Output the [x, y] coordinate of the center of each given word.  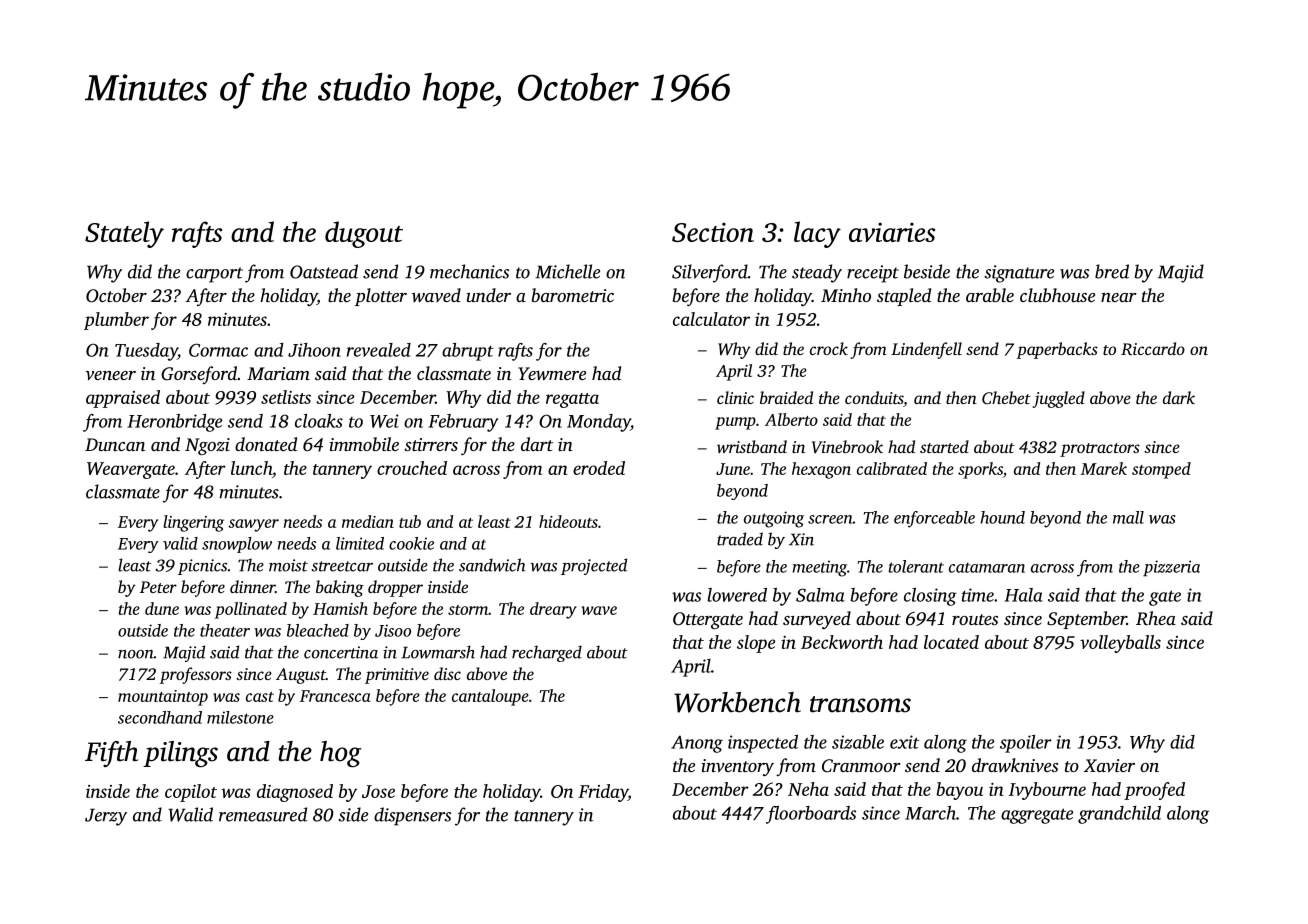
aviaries [892, 232]
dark [1179, 397]
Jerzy [106, 817]
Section [713, 232]
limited [360, 543]
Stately [124, 234]
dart [537, 444]
